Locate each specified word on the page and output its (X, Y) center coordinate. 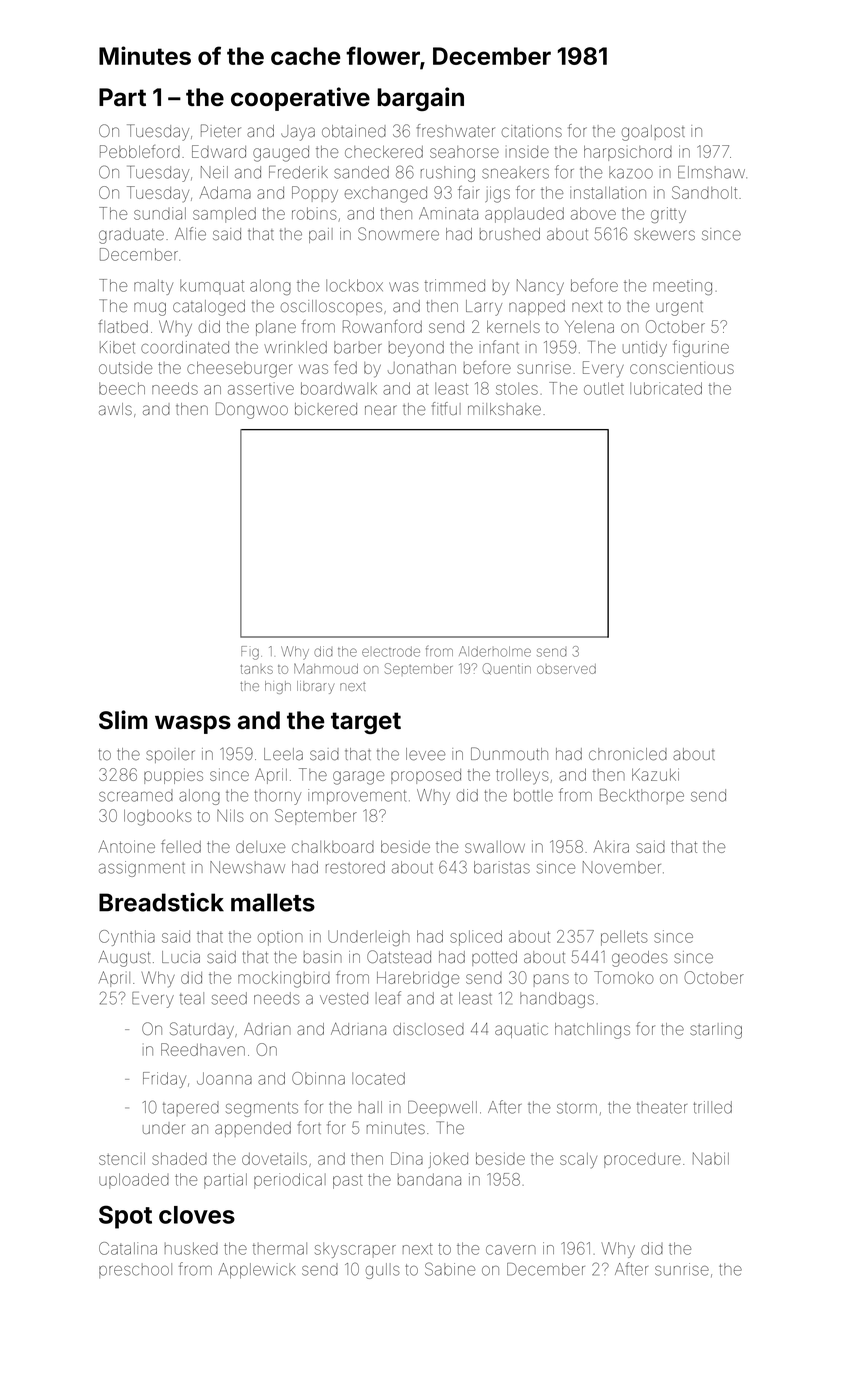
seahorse (464, 152)
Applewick (257, 1271)
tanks (257, 669)
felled (181, 846)
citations (532, 131)
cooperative (300, 99)
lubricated (666, 388)
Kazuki (655, 774)
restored (355, 867)
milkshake (504, 409)
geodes (640, 959)
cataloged (209, 308)
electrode (391, 652)
